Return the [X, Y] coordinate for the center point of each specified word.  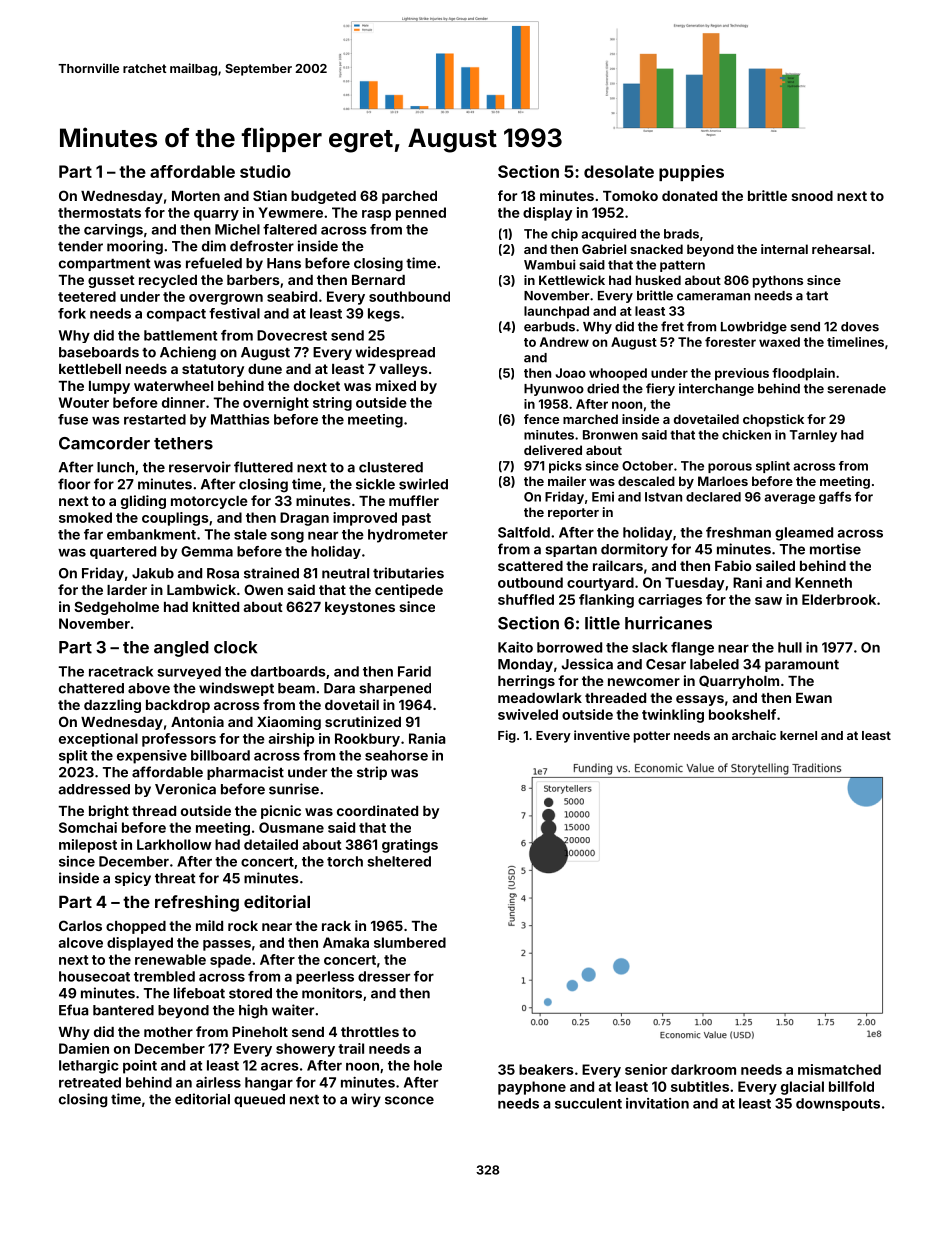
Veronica [185, 789]
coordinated [377, 810]
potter [652, 737]
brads [681, 234]
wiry [366, 1100]
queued [259, 1100]
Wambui [549, 264]
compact [176, 315]
